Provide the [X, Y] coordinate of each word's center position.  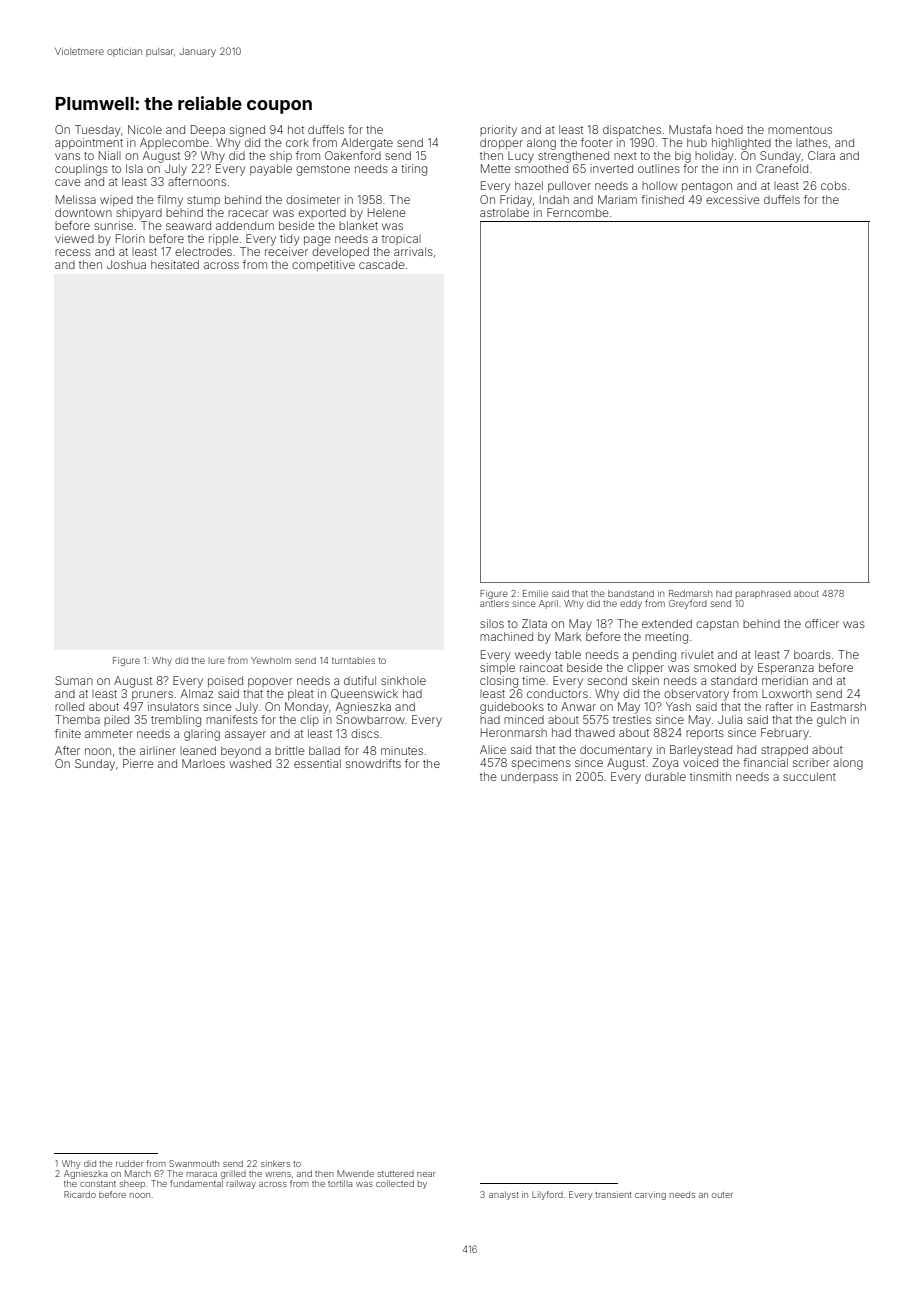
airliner [158, 750]
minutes [402, 750]
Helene [387, 212]
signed [247, 131]
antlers [494, 603]
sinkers [275, 1163]
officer [822, 623]
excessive [733, 199]
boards [812, 654]
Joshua [126, 264]
